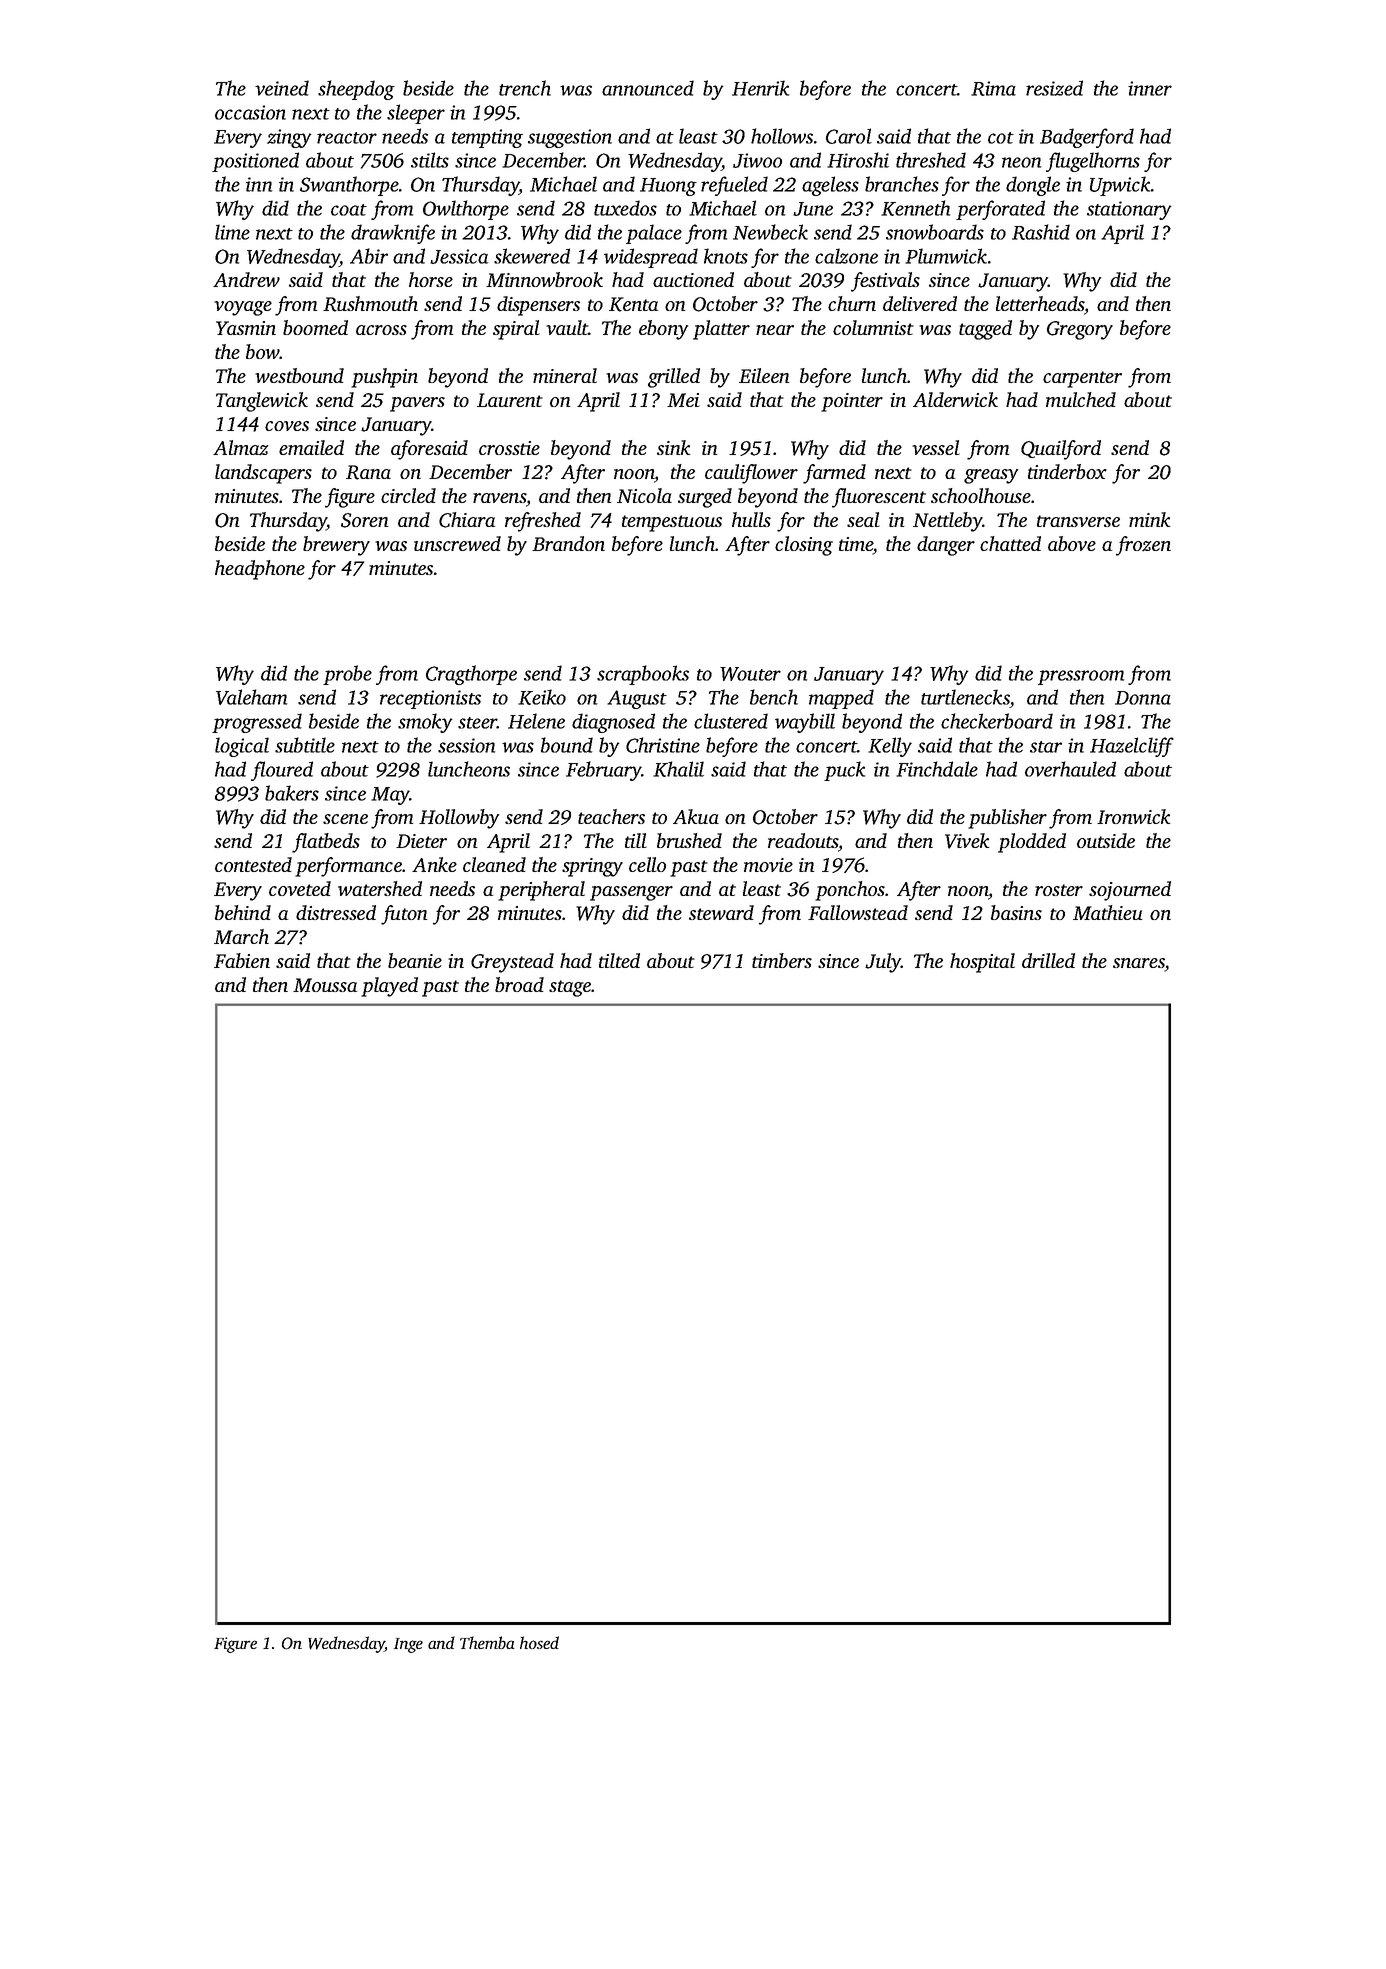 This document has width=1386, height=1969. What do you see at coordinates (242, 747) in the document?
I see `logical` at bounding box center [242, 747].
